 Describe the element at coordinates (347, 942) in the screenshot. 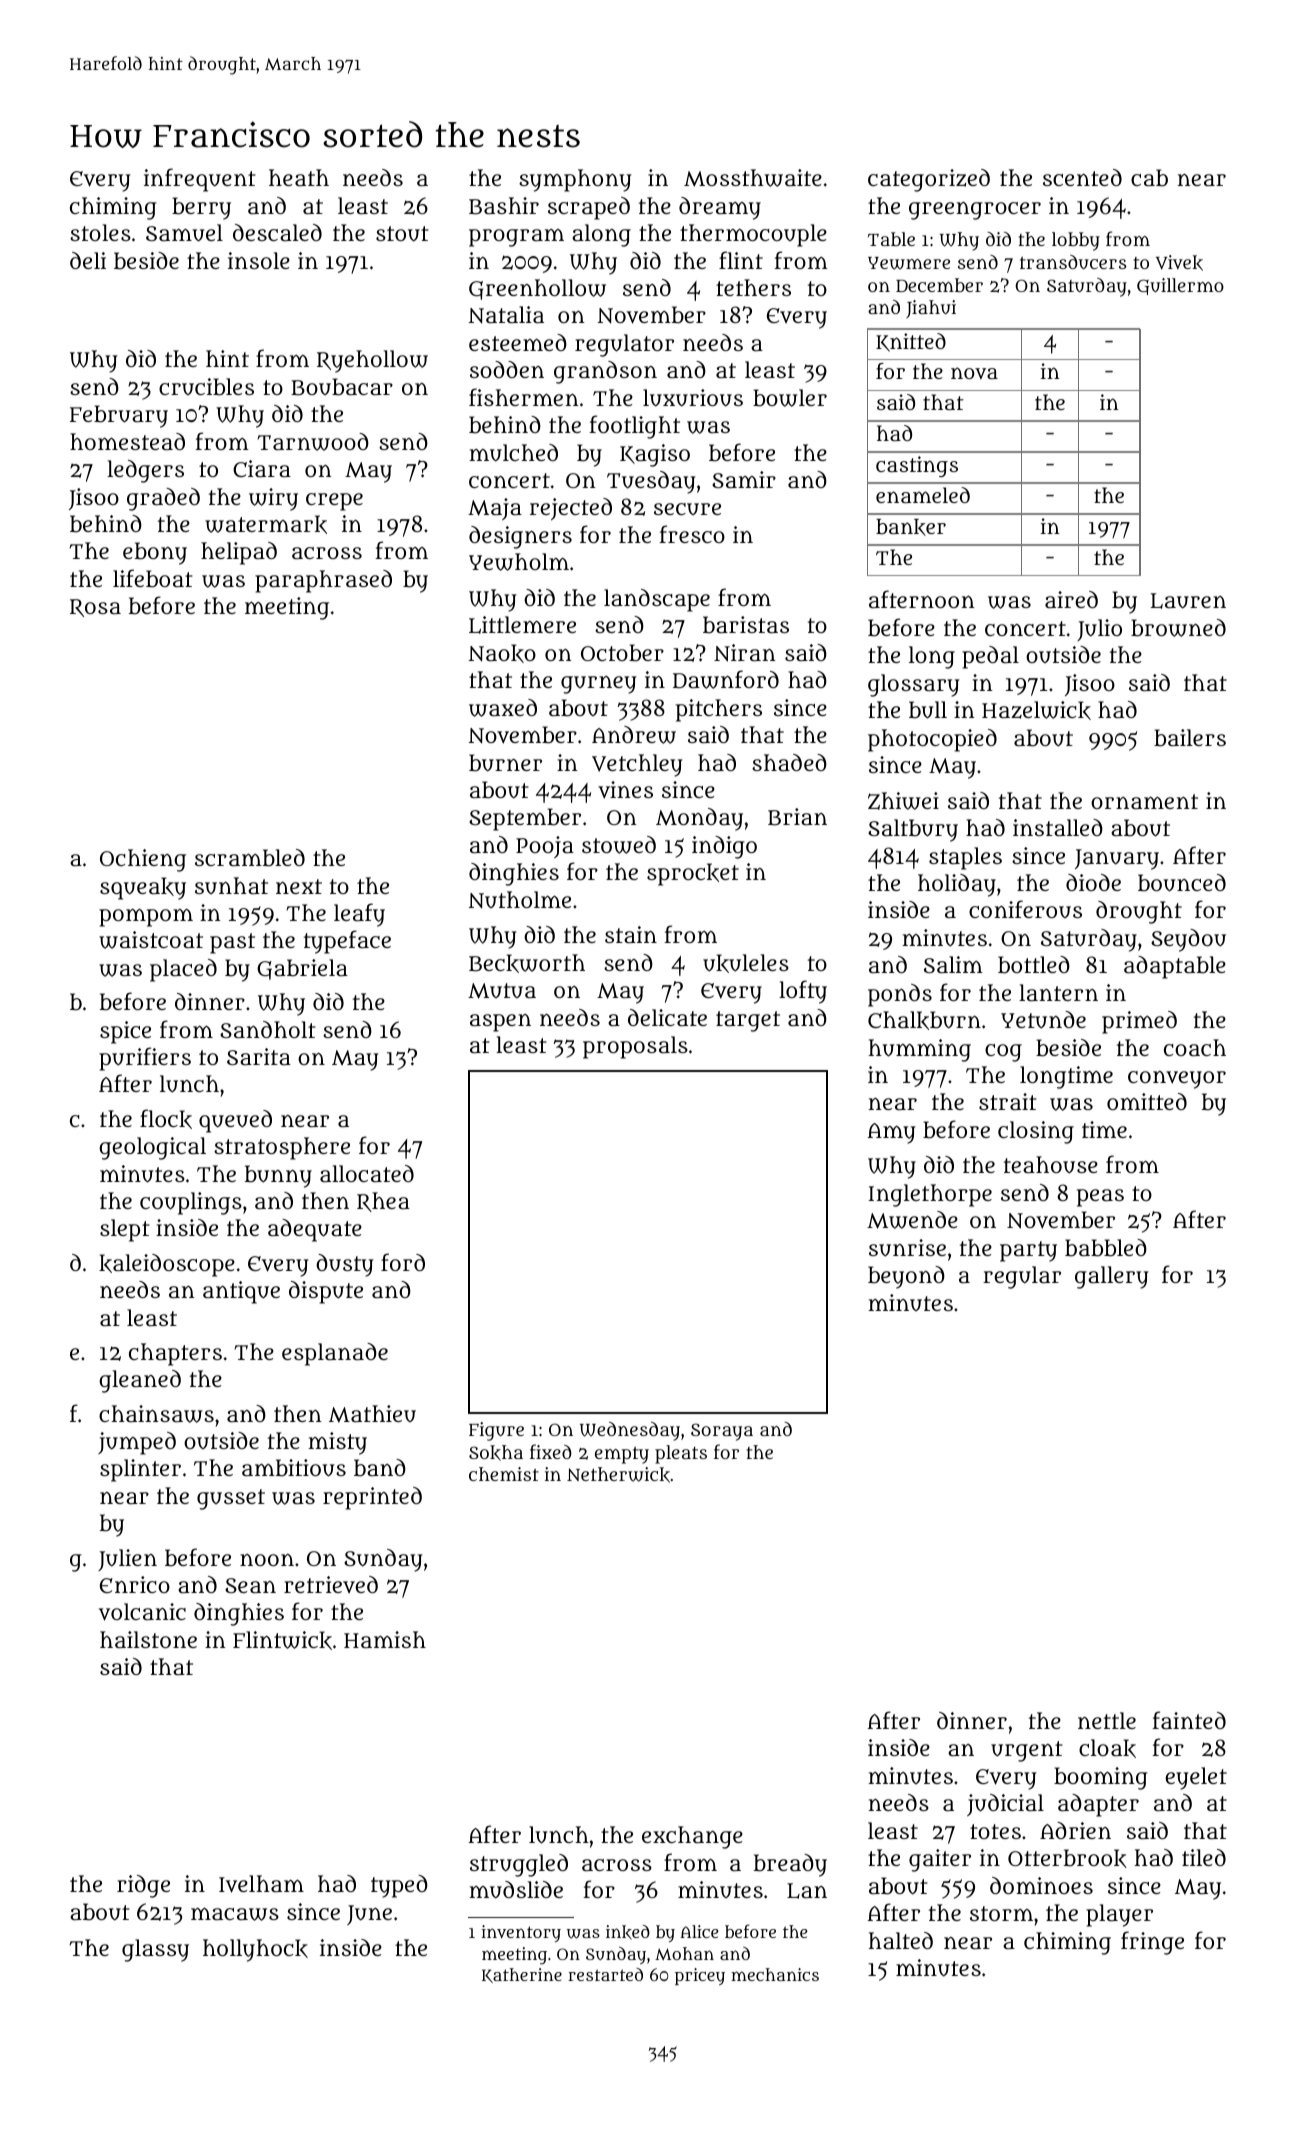

I see `typeface` at that location.
